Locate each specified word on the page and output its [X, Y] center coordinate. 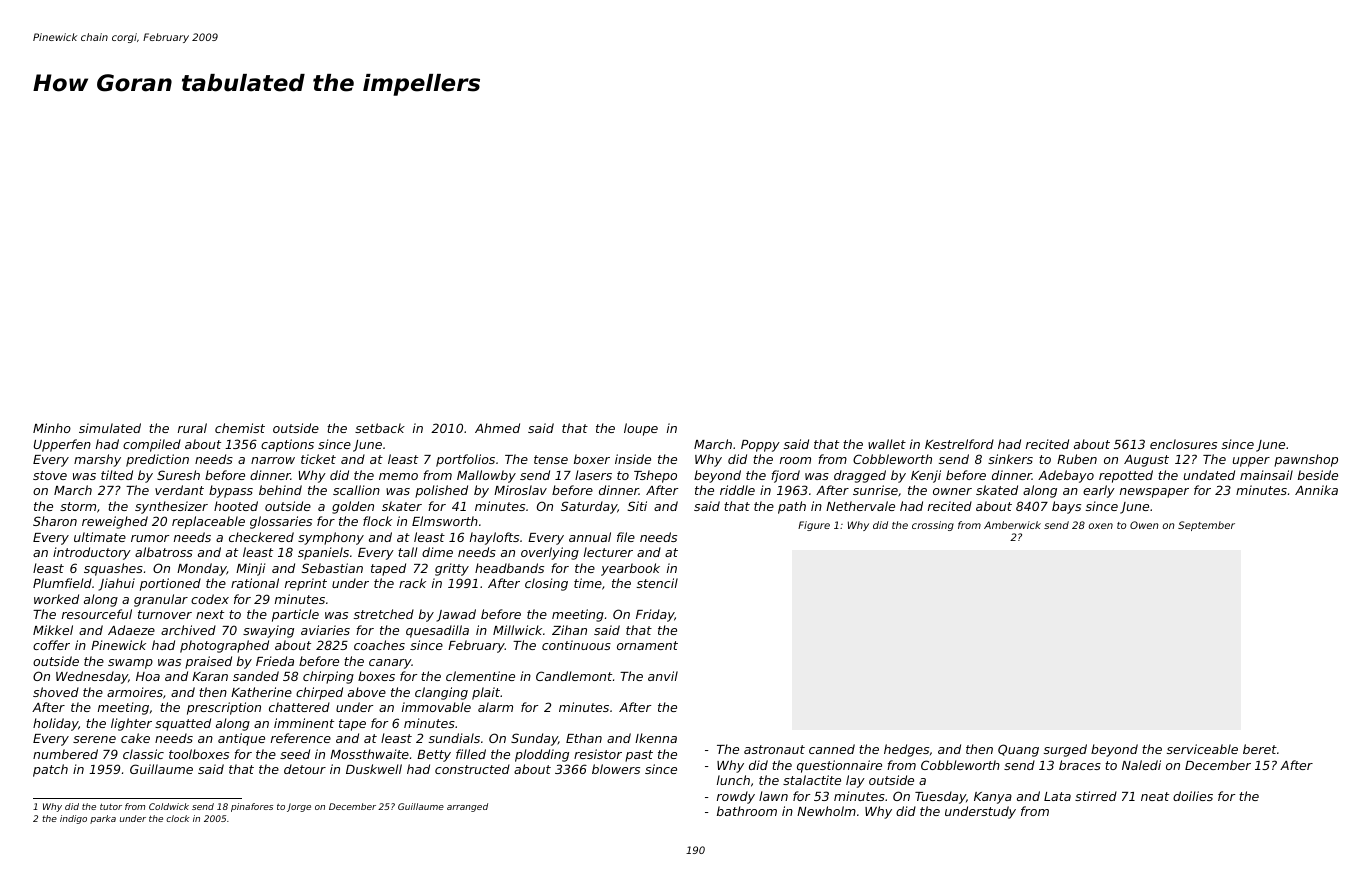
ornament [647, 645]
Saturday [589, 507]
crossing [933, 526]
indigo [73, 819]
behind [280, 490]
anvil [663, 676]
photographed [224, 646]
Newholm [826, 811]
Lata [1057, 796]
